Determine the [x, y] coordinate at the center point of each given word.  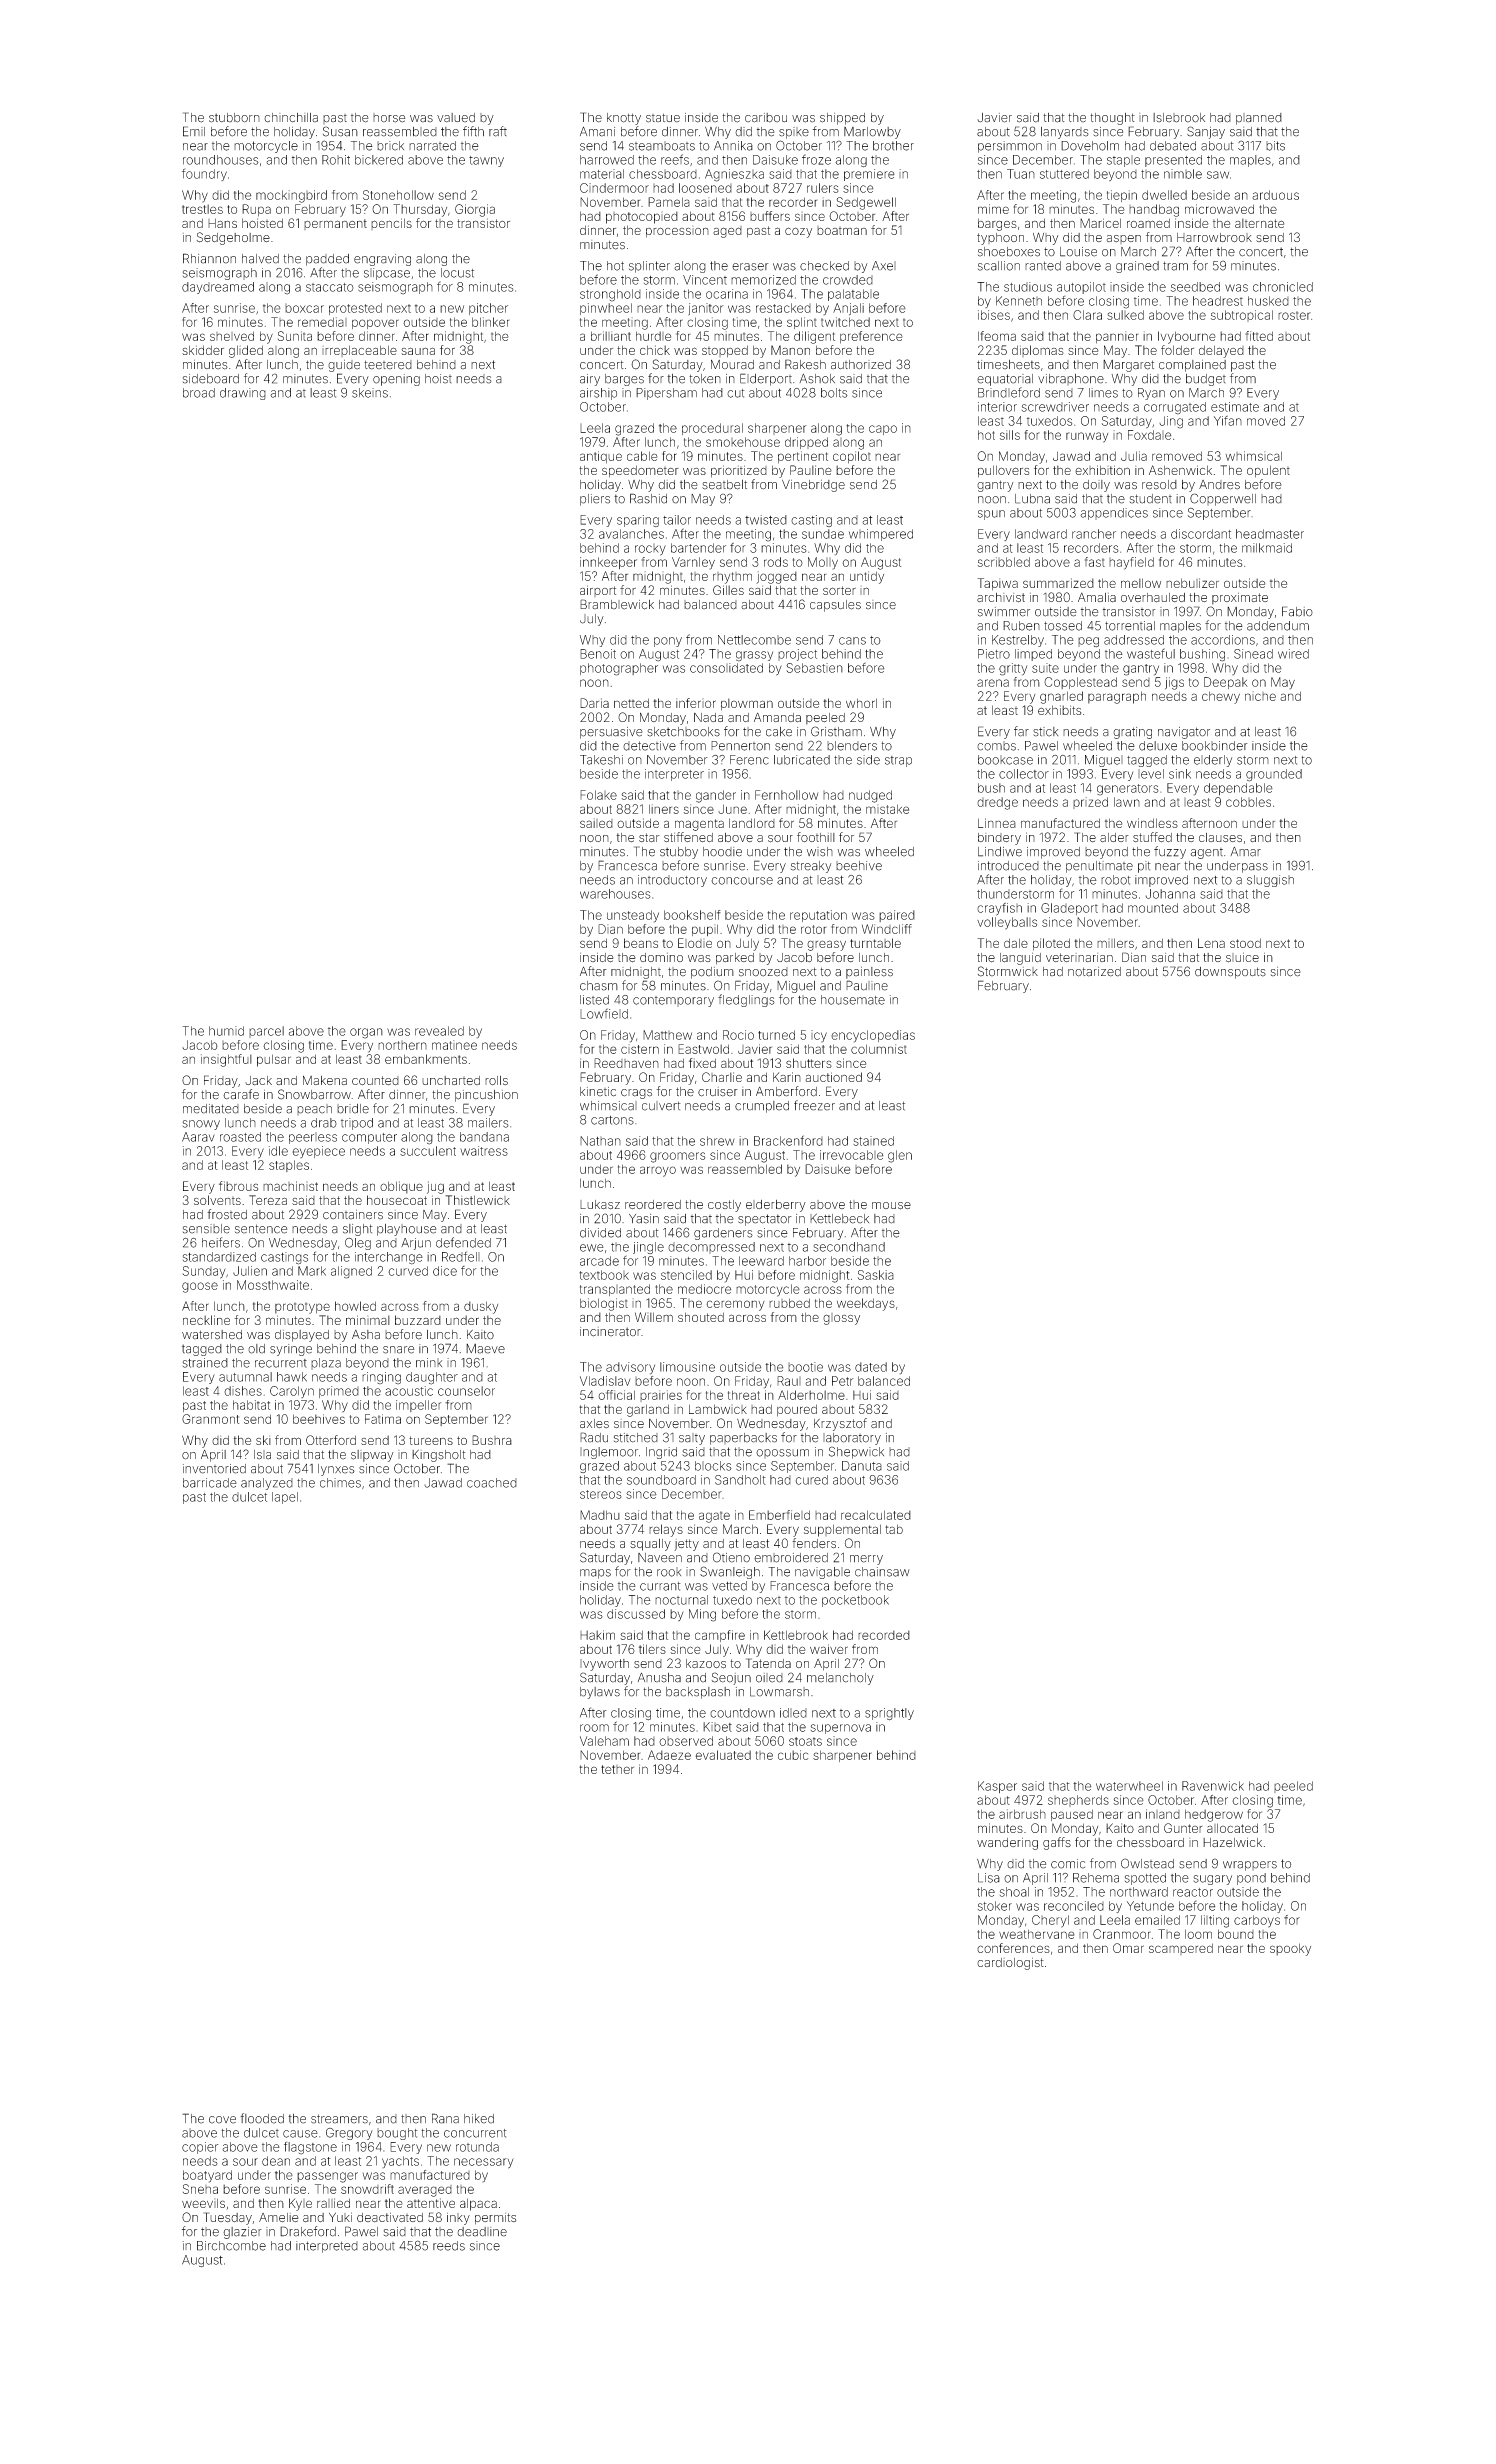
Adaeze [669, 1755]
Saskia [876, 1275]
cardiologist [1010, 1964]
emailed [1157, 1920]
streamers [339, 2119]
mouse [891, 1206]
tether [617, 1769]
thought [1112, 119]
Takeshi [601, 760]
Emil [194, 131]
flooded [262, 2118]
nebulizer [1192, 583]
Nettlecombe [754, 640]
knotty [624, 119]
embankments [426, 1059]
